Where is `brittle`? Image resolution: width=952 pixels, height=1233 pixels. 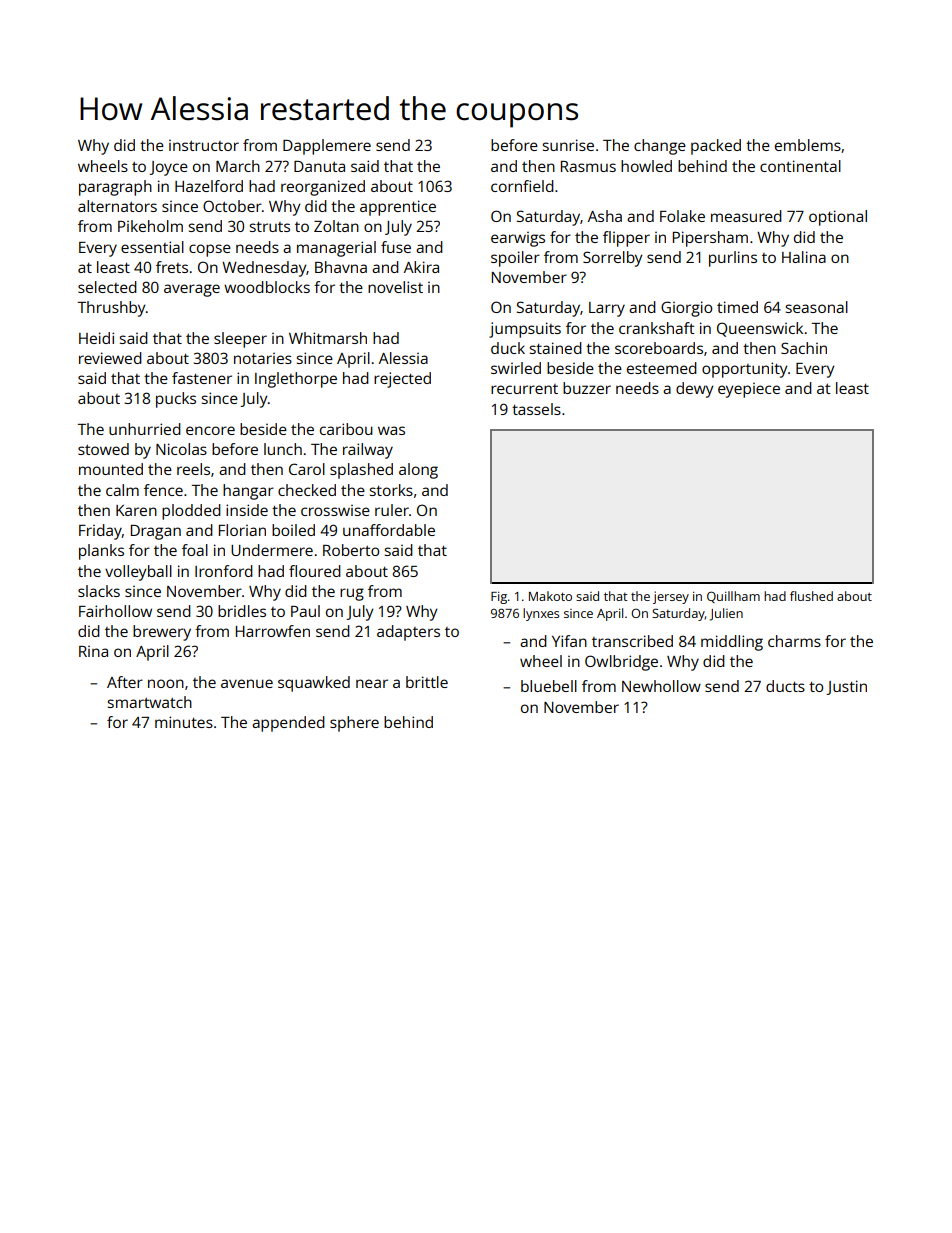 brittle is located at coordinates (427, 682).
